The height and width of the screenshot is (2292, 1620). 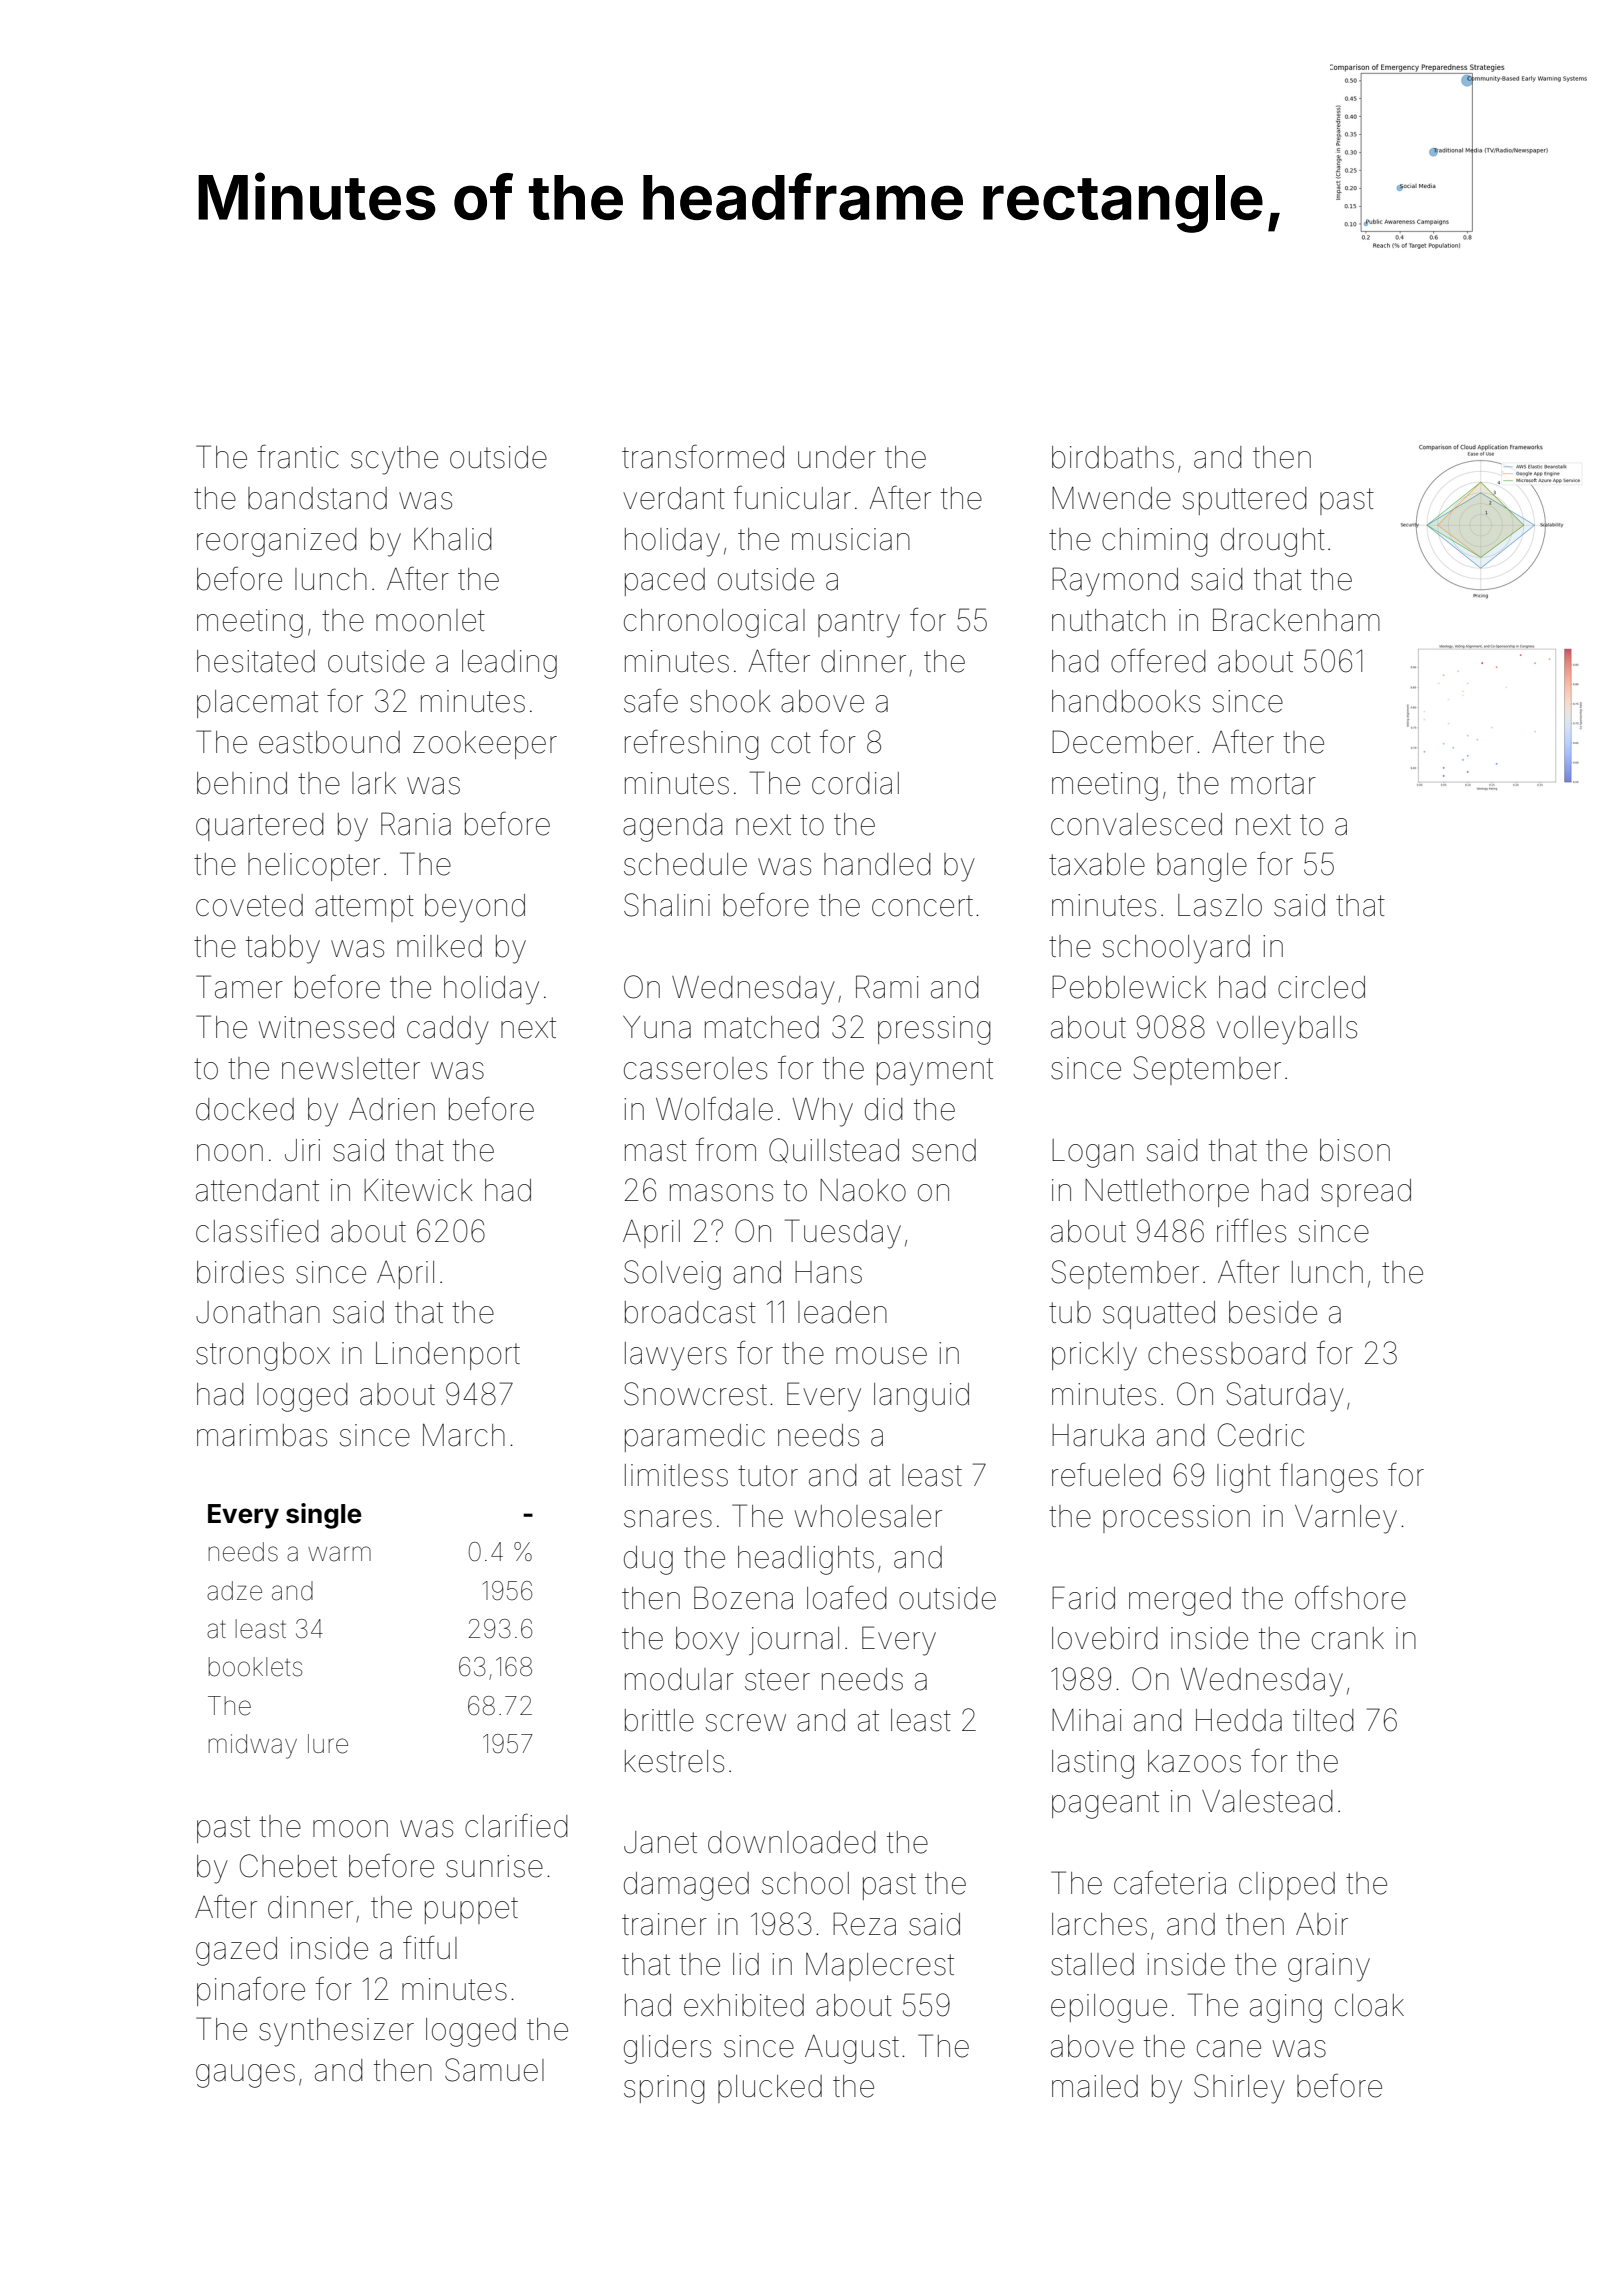 I want to click on loafed, so click(x=847, y=1598).
